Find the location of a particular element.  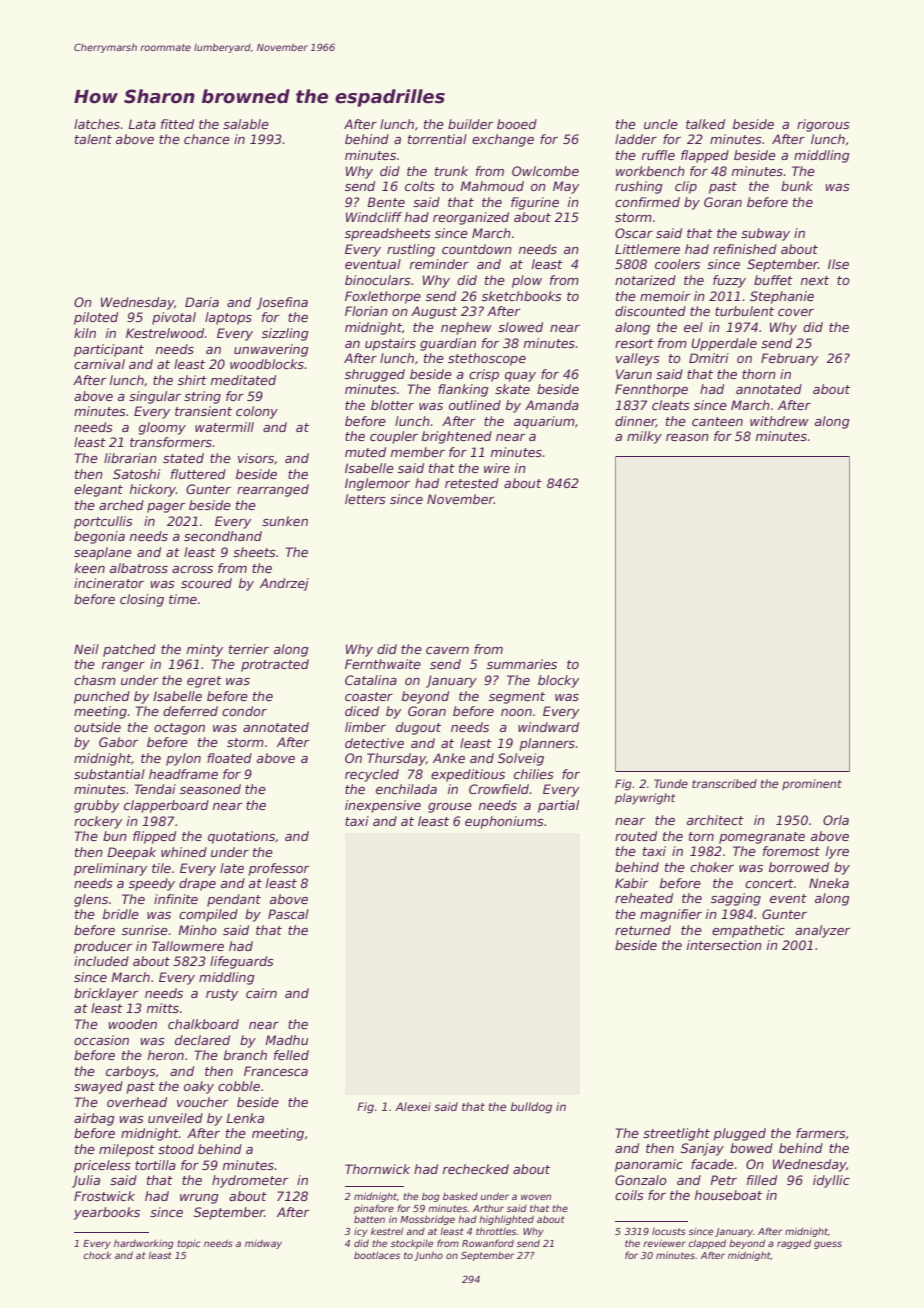

playwright is located at coordinates (645, 799).
